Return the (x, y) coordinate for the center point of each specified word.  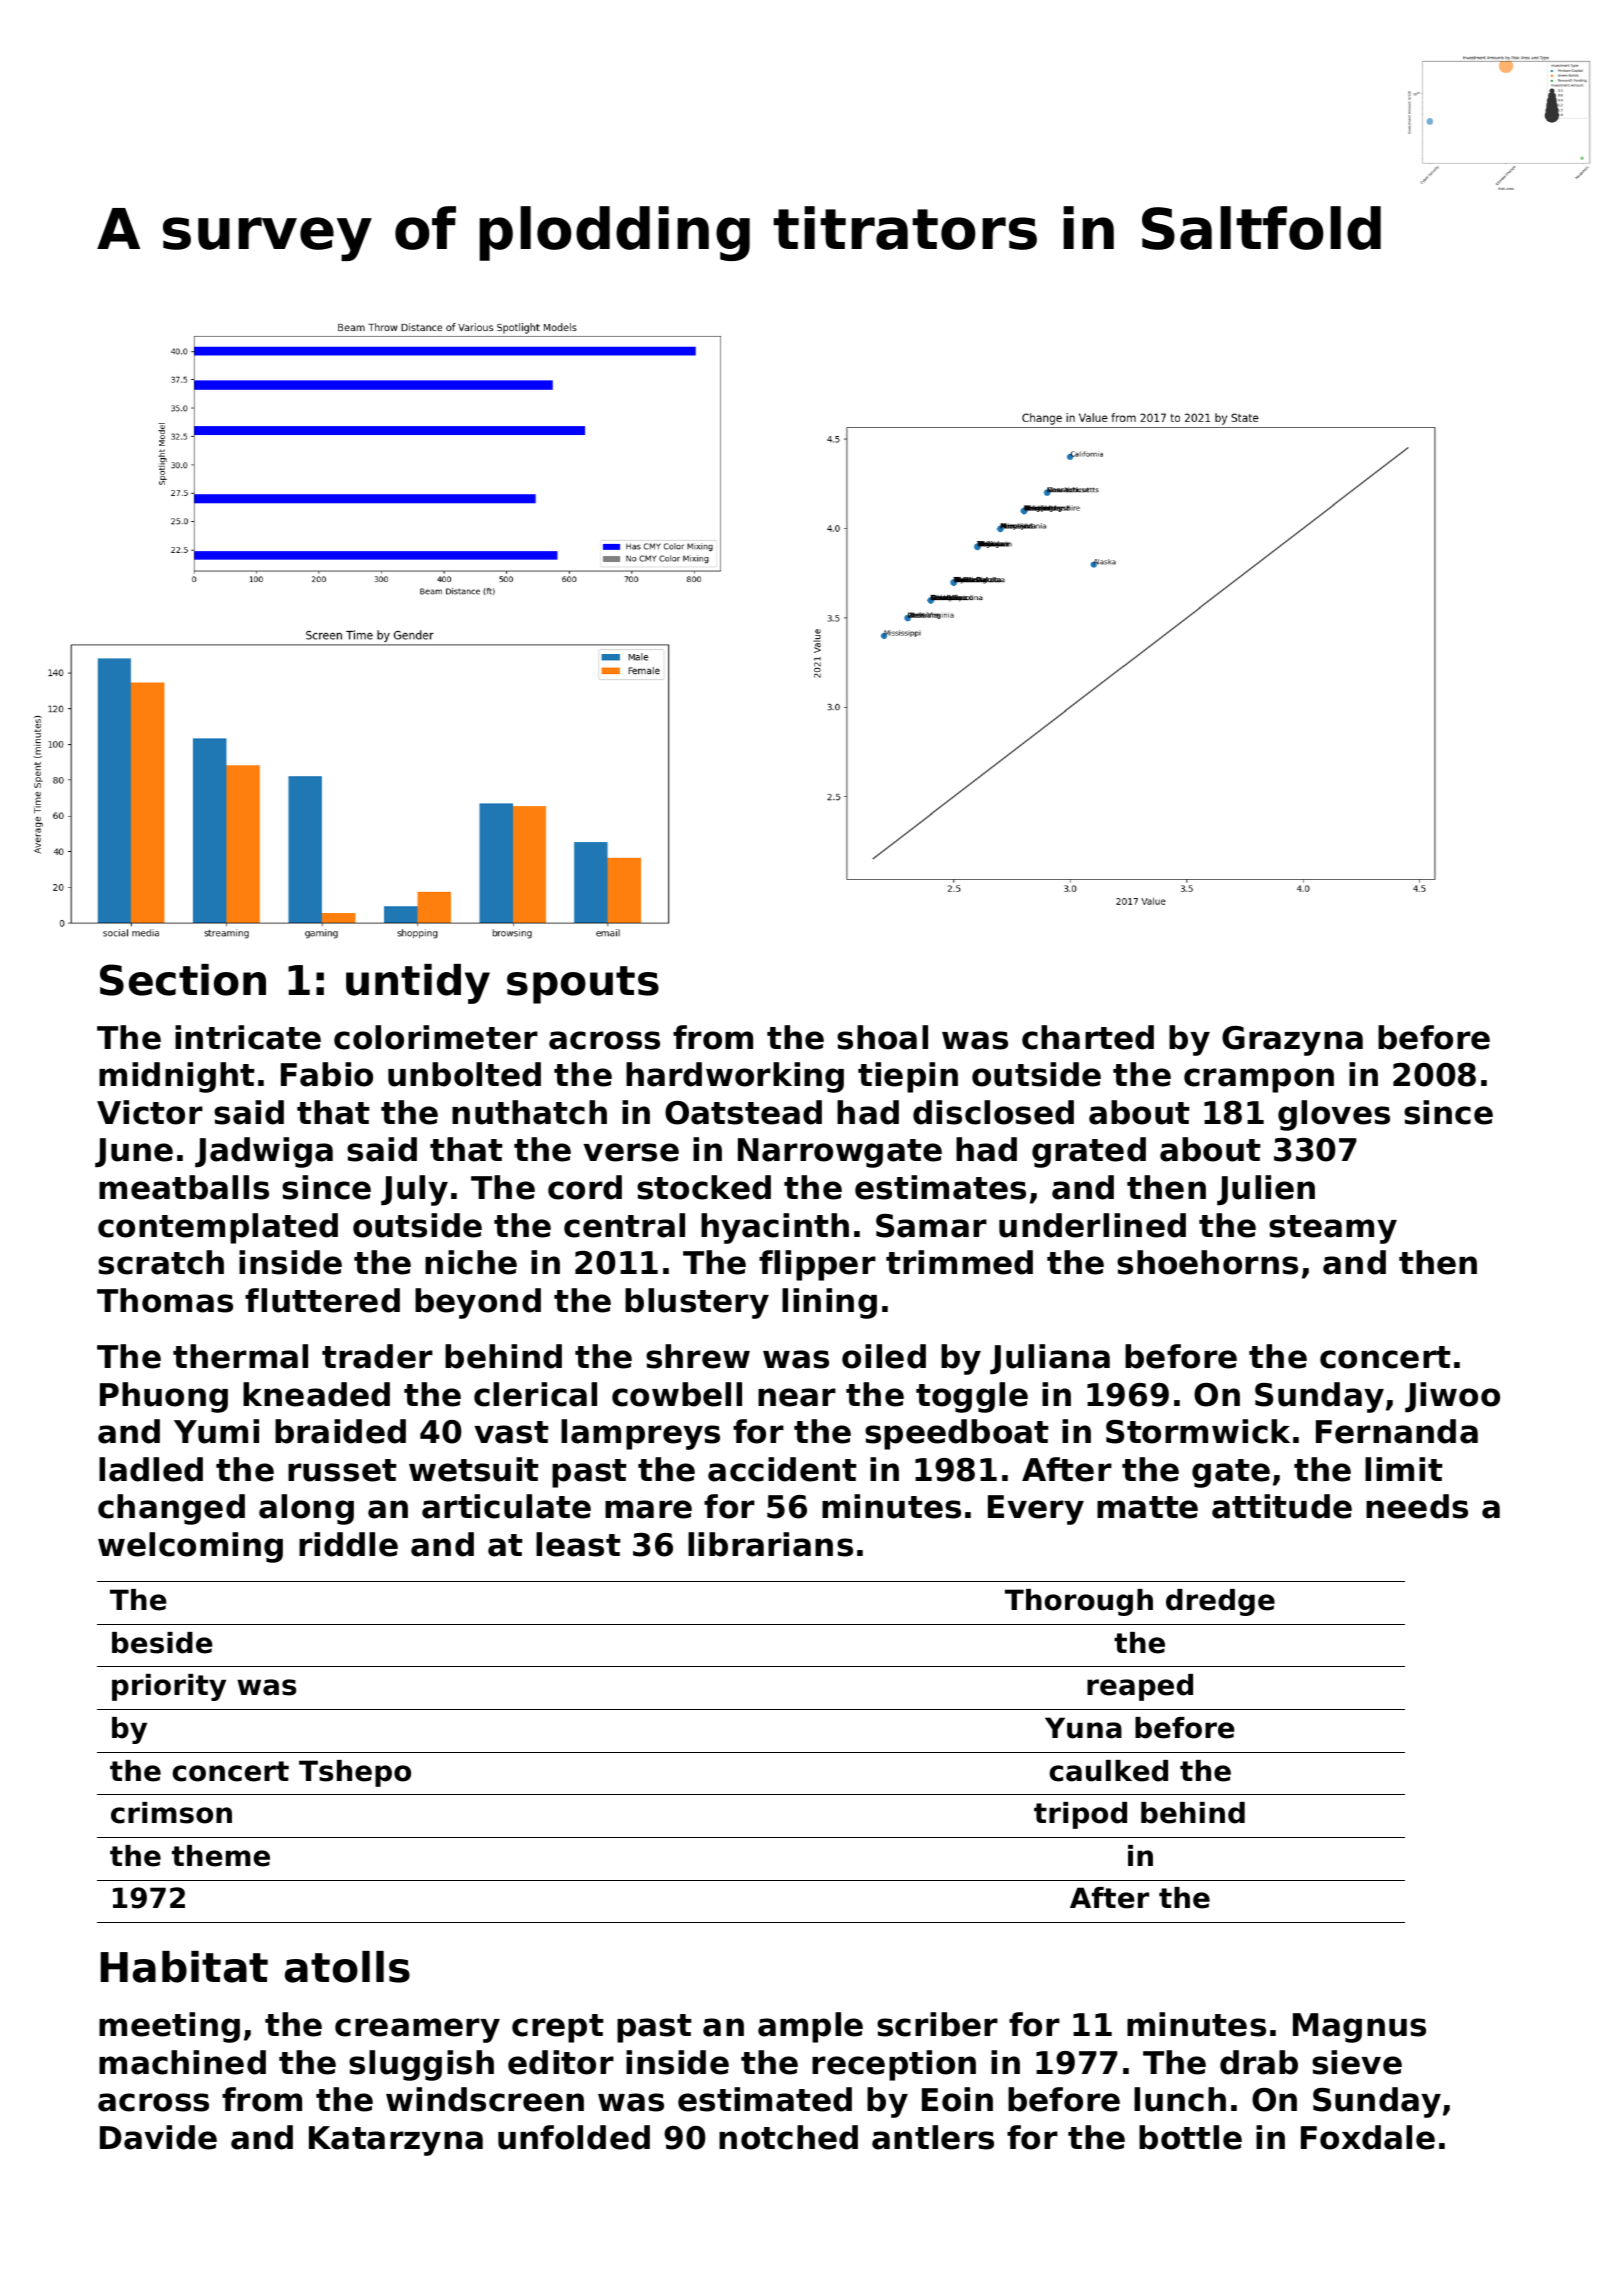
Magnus (1359, 2028)
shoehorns (1207, 1262)
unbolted (464, 1074)
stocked (704, 1187)
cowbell (677, 1394)
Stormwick (1198, 1431)
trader (377, 1356)
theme (221, 1856)
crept (558, 2028)
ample (810, 2027)
